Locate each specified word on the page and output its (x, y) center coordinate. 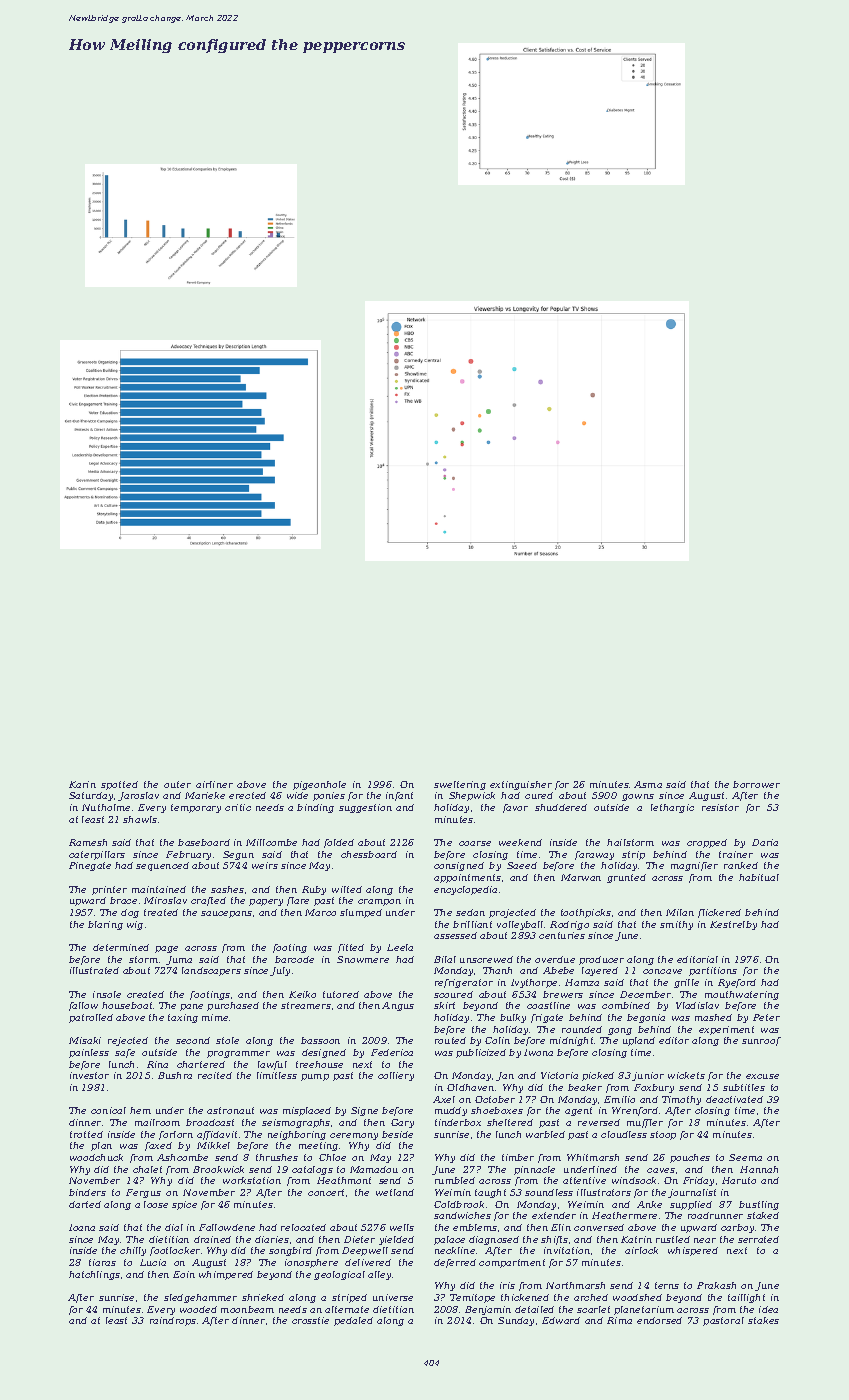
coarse (475, 843)
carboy (737, 1228)
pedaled (353, 1321)
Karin (82, 784)
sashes (227, 889)
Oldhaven (470, 1087)
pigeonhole (319, 785)
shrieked (263, 1297)
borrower (756, 784)
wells (402, 1227)
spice (184, 1205)
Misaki (85, 1040)
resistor (720, 807)
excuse (762, 1076)
